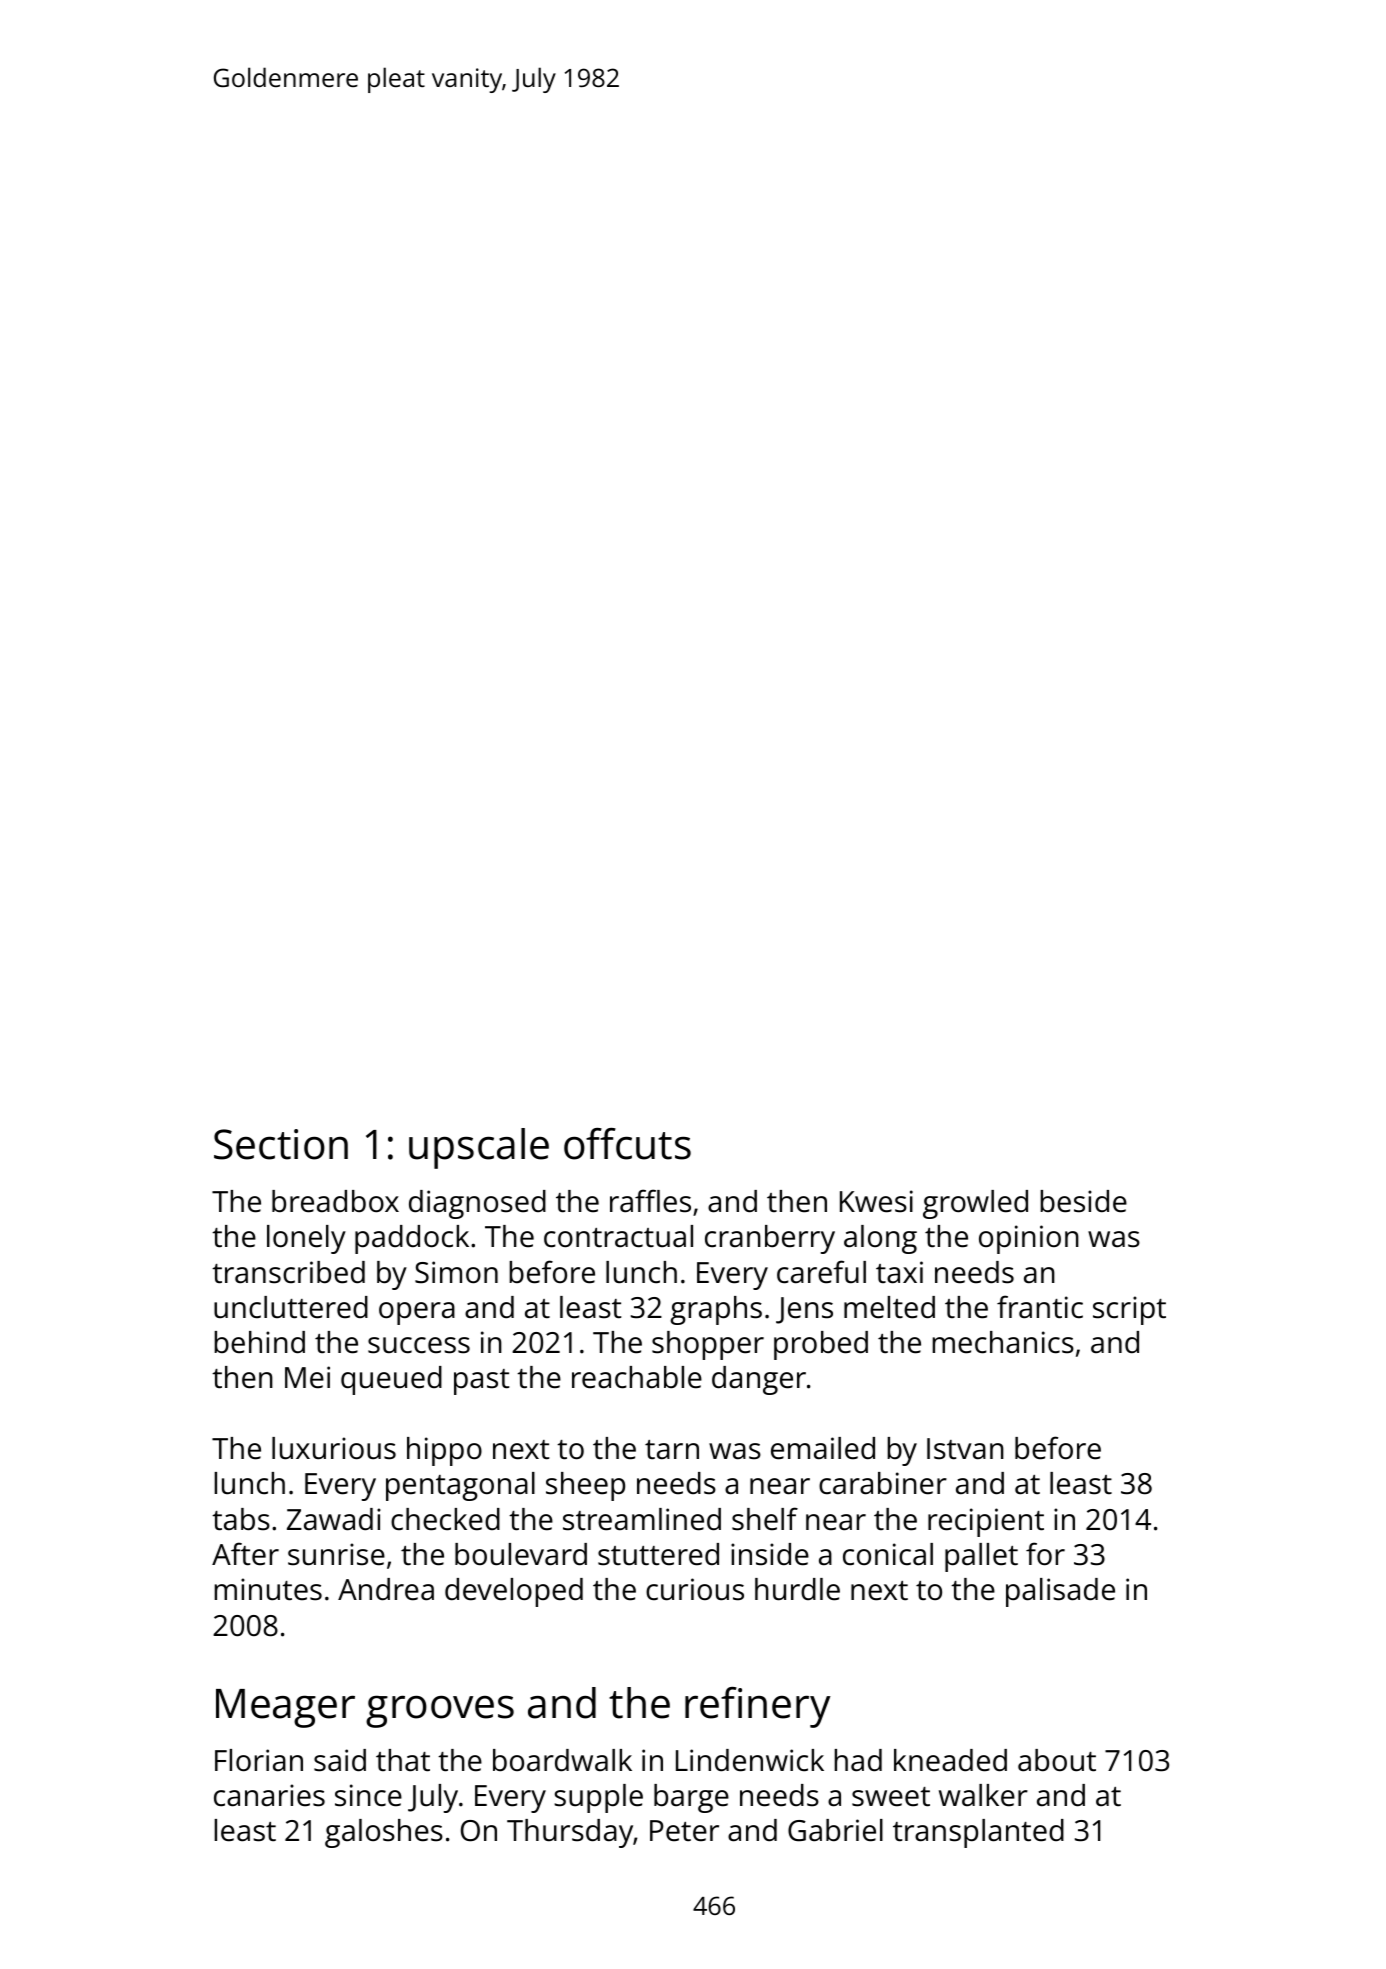  What do you see at coordinates (978, 1833) in the page?
I see `transplanted` at bounding box center [978, 1833].
